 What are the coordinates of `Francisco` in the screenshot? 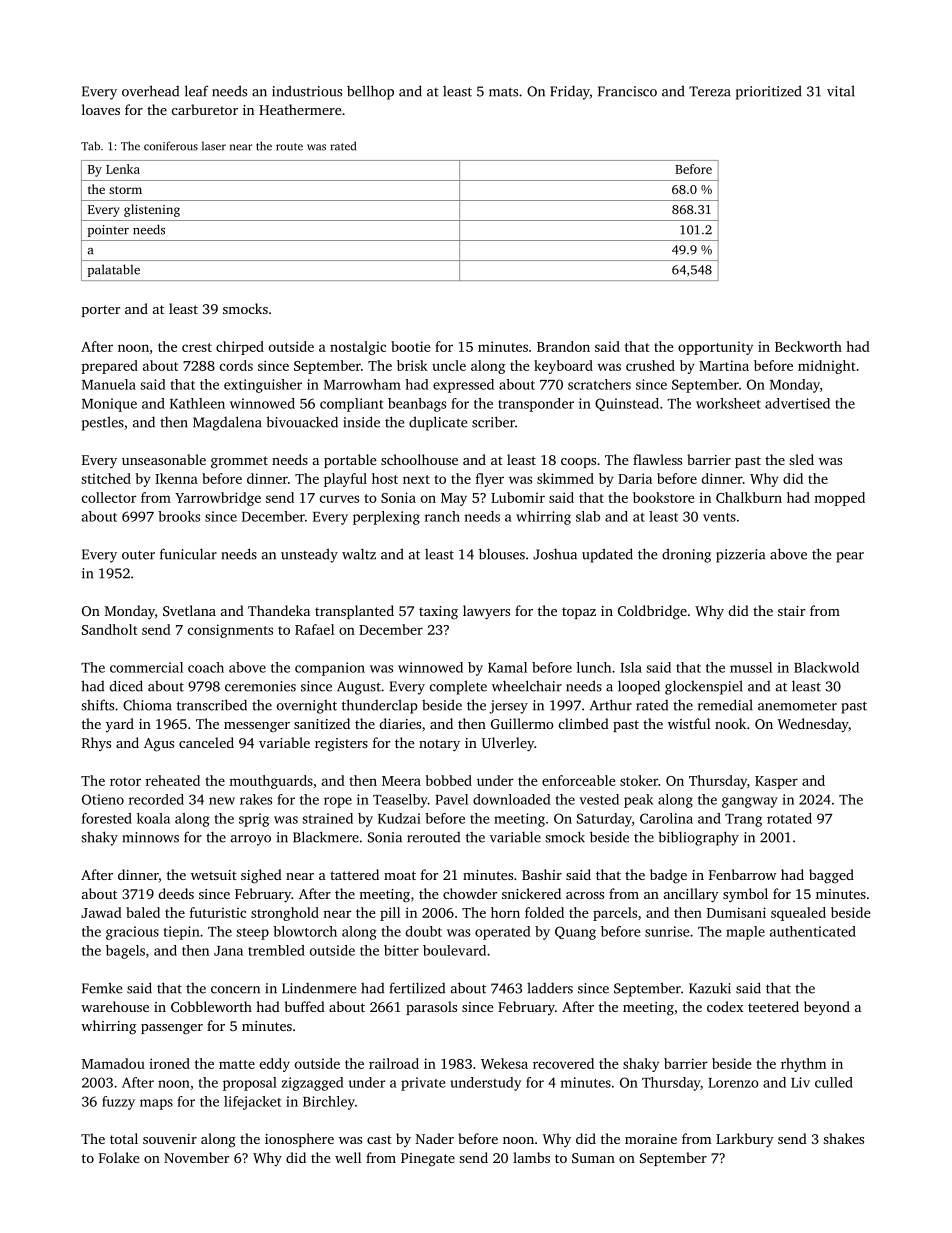 It's located at (627, 91).
